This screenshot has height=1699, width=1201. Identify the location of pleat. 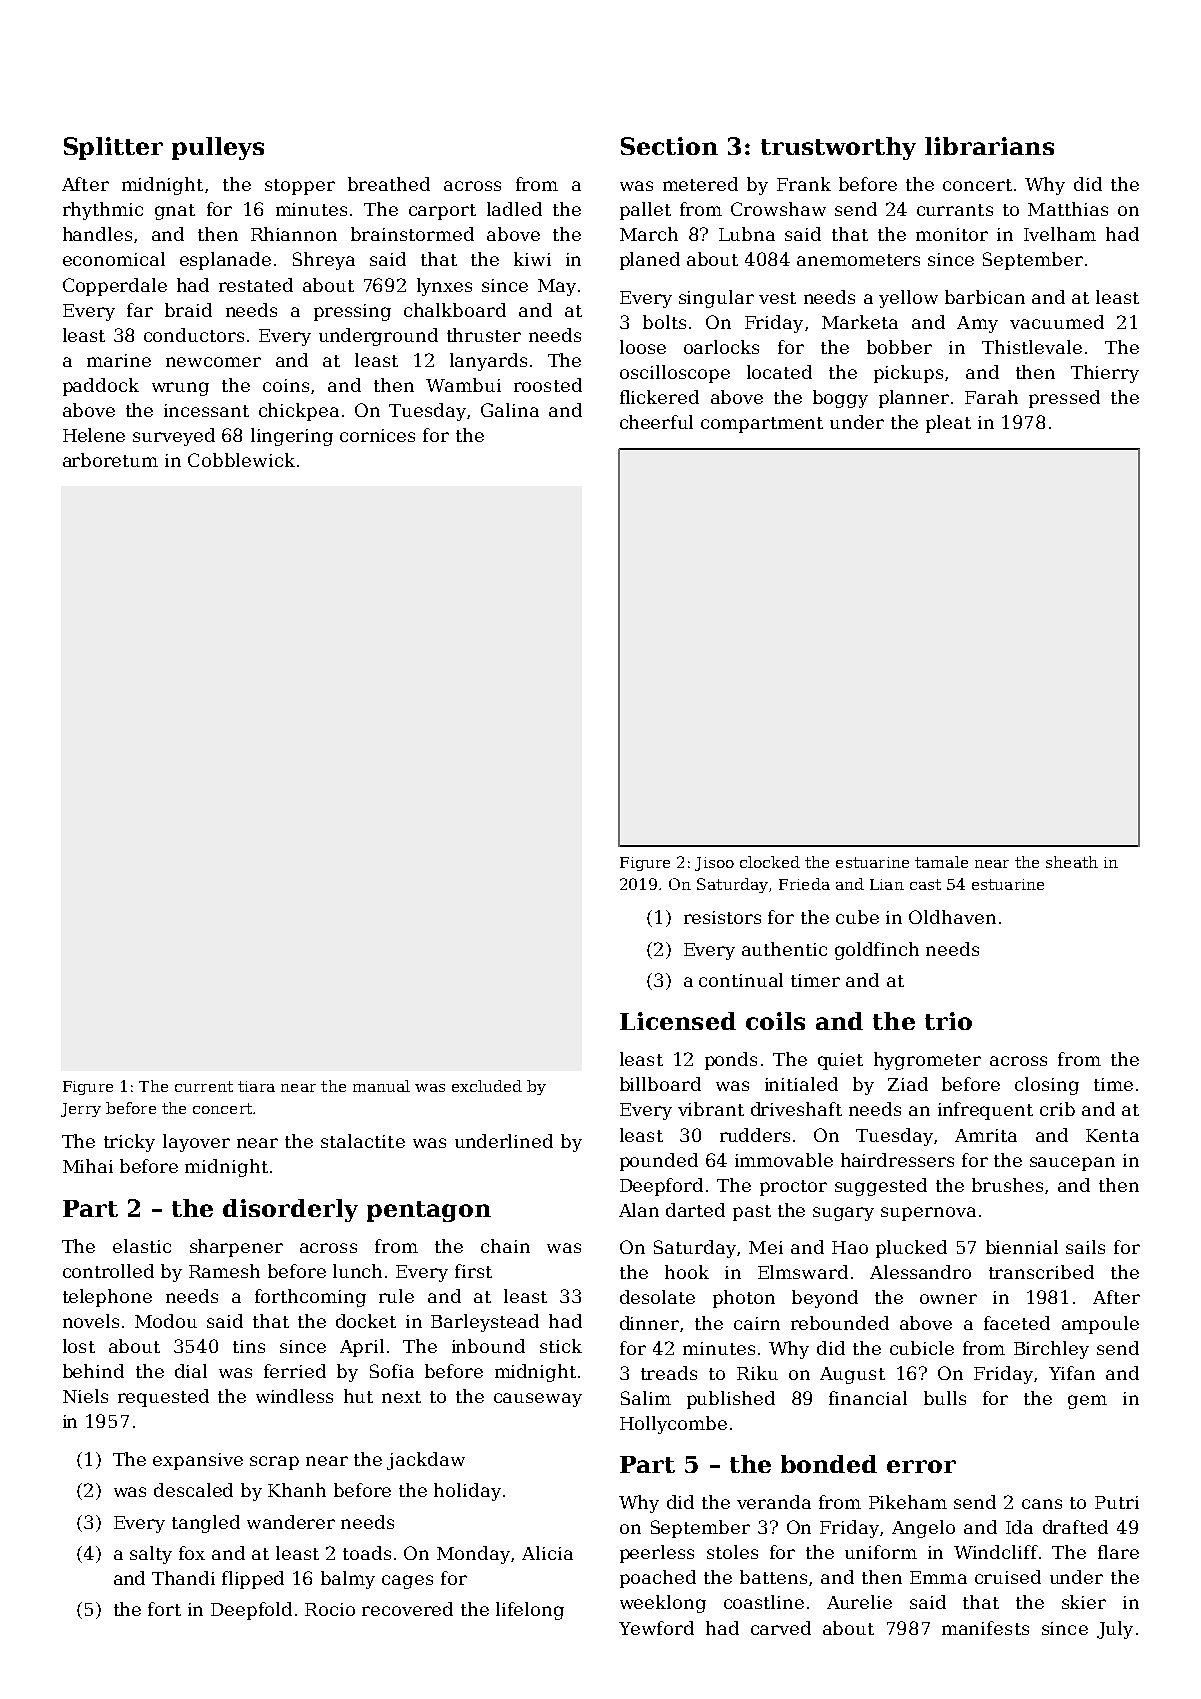
(948, 424).
